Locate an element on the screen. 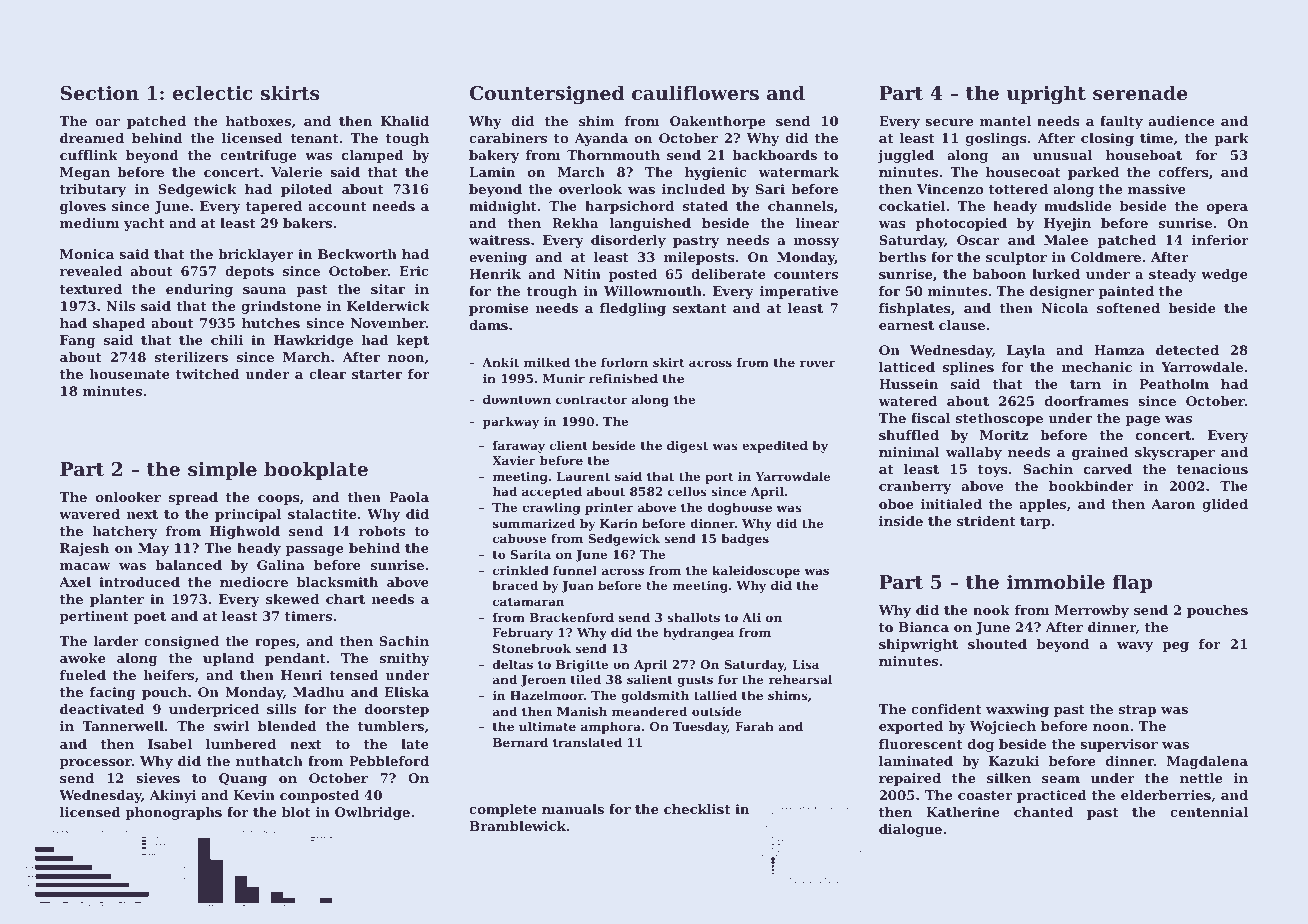 This screenshot has width=1308, height=924. blot is located at coordinates (296, 812).
